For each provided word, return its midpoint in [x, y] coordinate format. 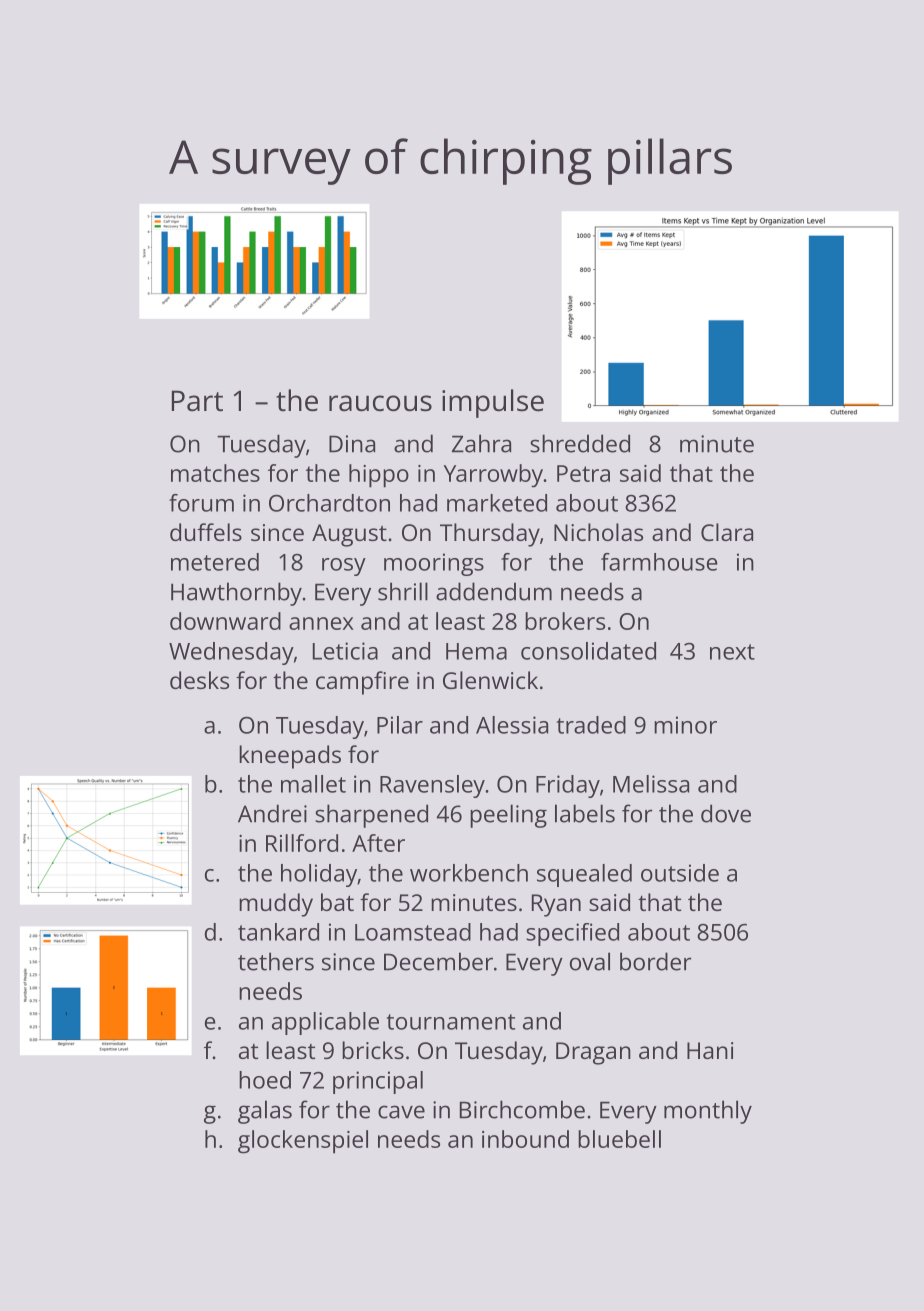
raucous [380, 403]
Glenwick [490, 680]
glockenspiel [303, 1142]
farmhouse [659, 562]
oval [590, 961]
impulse [493, 403]
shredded [580, 443]
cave [401, 1112]
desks [199, 680]
